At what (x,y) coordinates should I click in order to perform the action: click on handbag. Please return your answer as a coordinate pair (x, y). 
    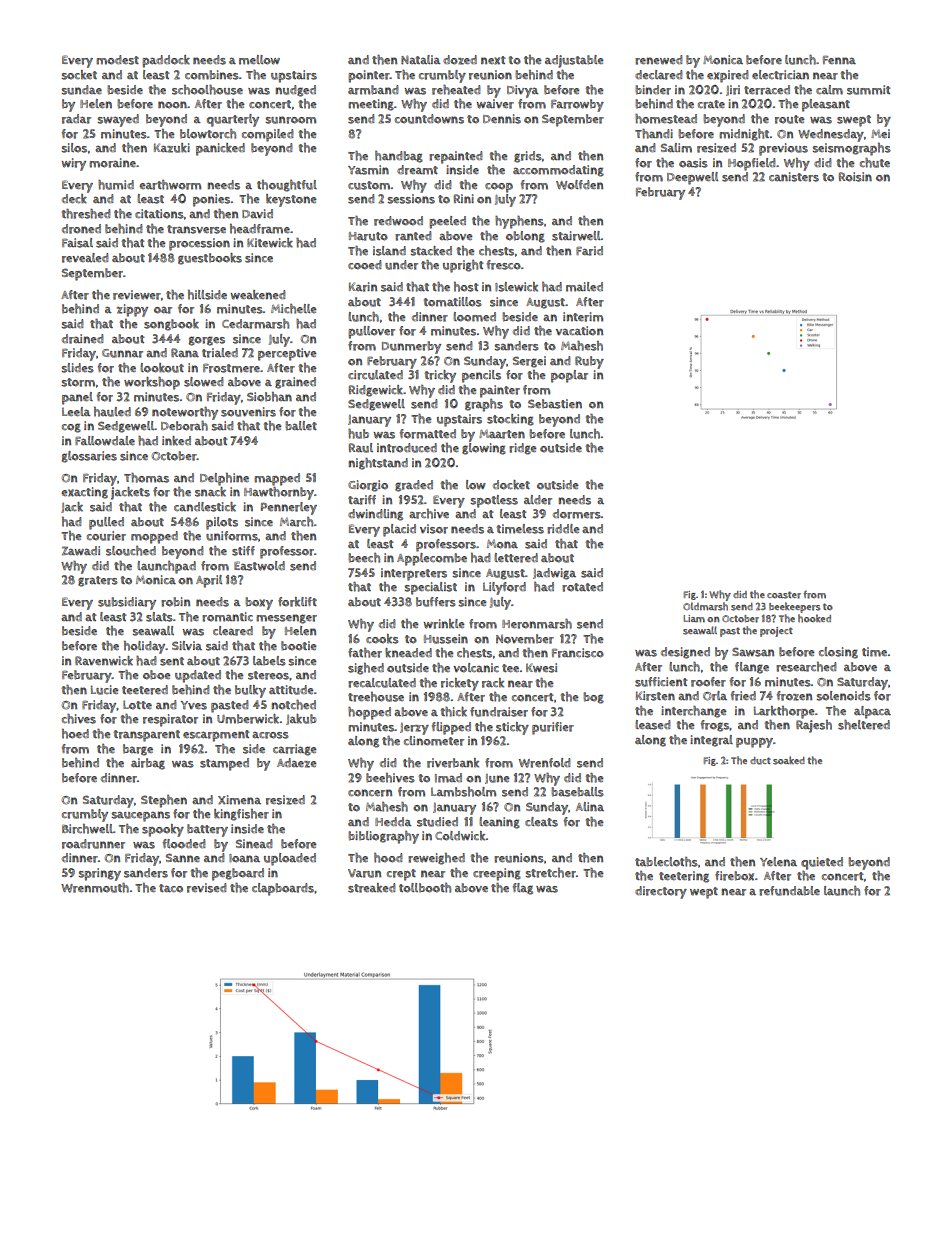
    Looking at the image, I should click on (399, 157).
